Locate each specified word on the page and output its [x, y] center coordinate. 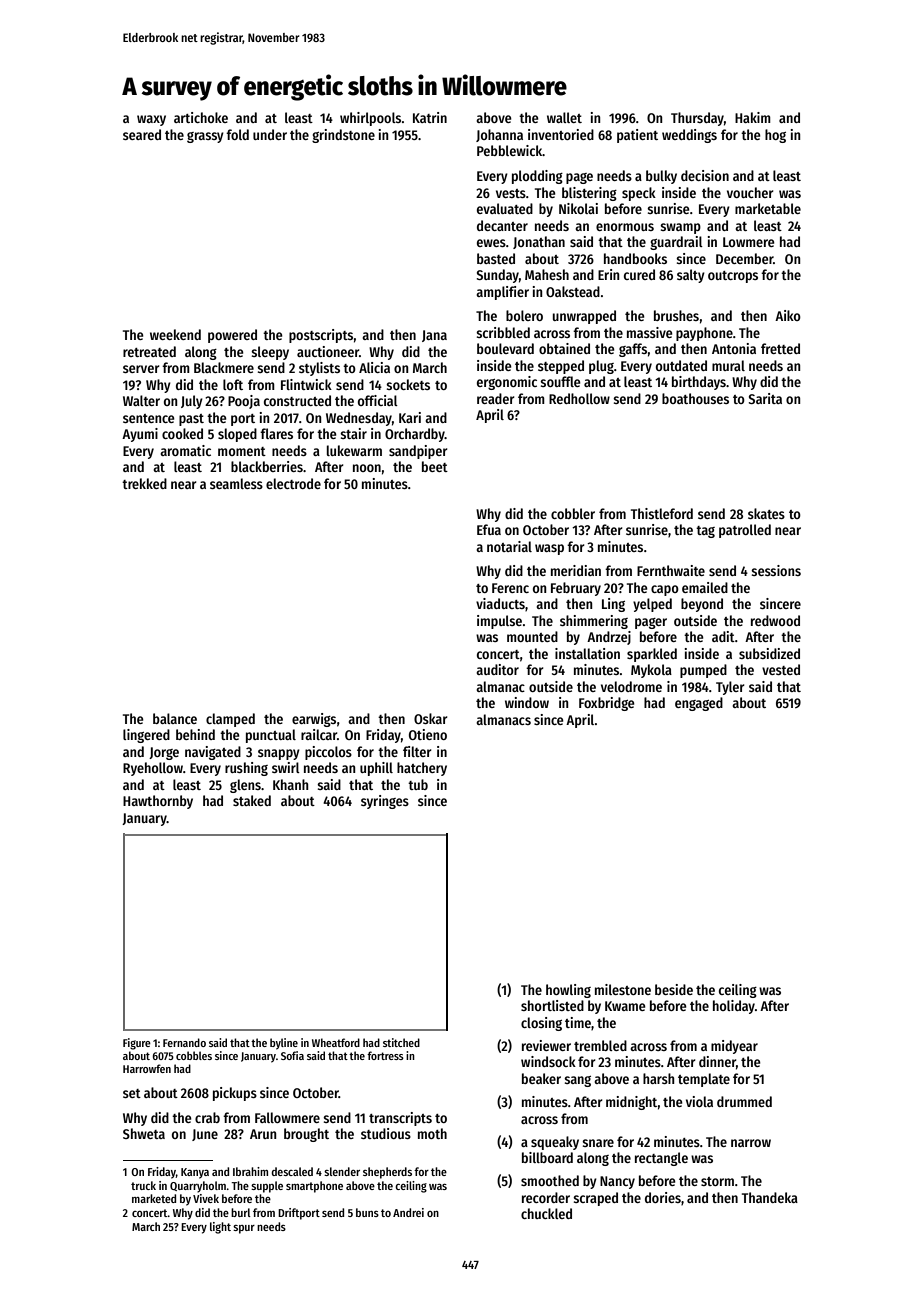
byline [284, 1044]
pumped [703, 671]
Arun [263, 1134]
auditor [497, 669]
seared [142, 134]
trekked [144, 483]
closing [541, 1024]
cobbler [573, 513]
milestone [623, 989]
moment [242, 451]
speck [639, 194]
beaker [541, 1078]
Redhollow [579, 398]
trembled [600, 1045]
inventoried [561, 134]
